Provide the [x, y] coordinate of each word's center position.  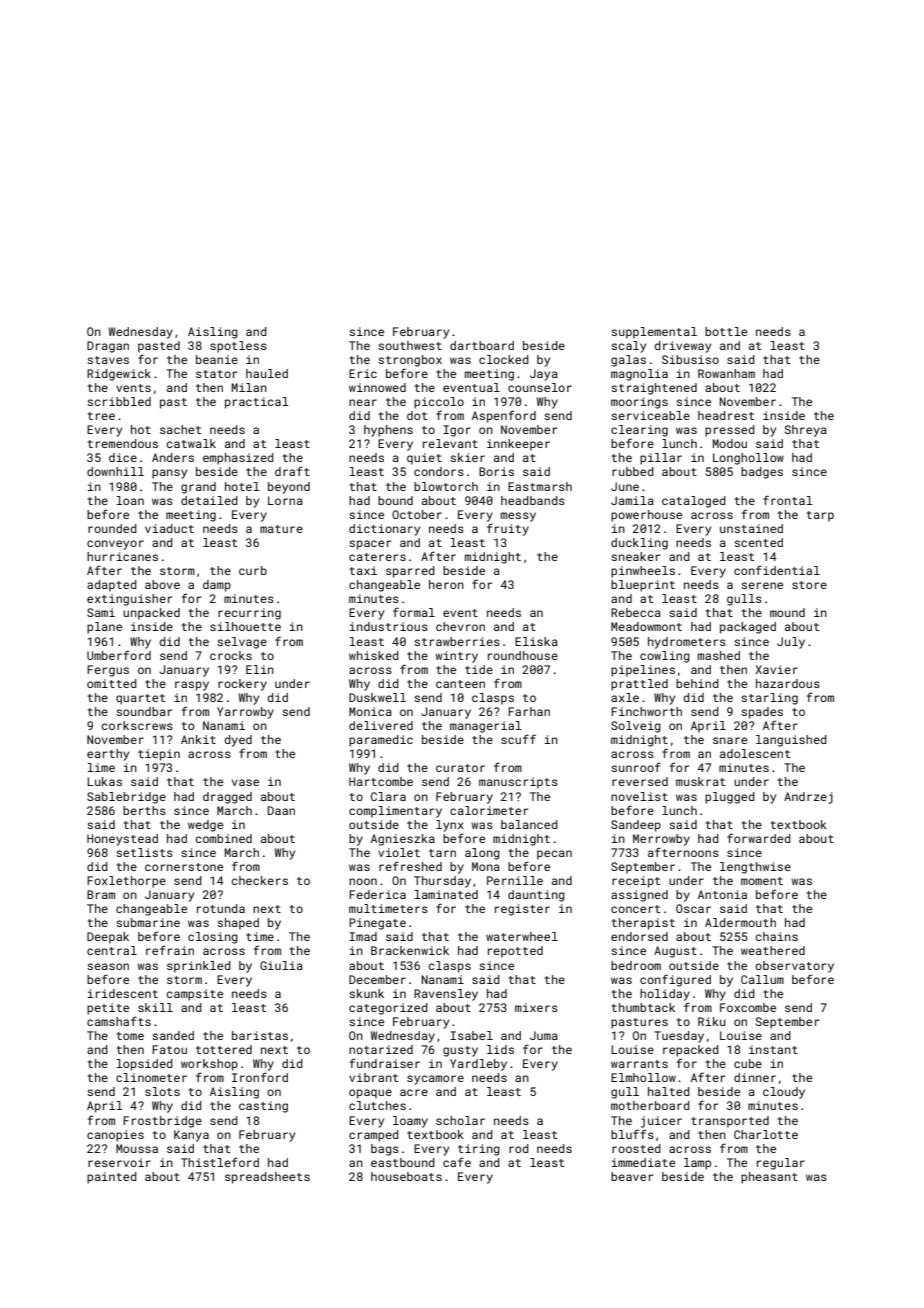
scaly [628, 347]
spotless [238, 347]
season [108, 966]
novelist [639, 796]
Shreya [806, 431]
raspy [192, 686]
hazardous [788, 683]
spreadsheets [267, 1178]
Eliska [536, 641]
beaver [632, 1176]
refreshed [410, 866]
